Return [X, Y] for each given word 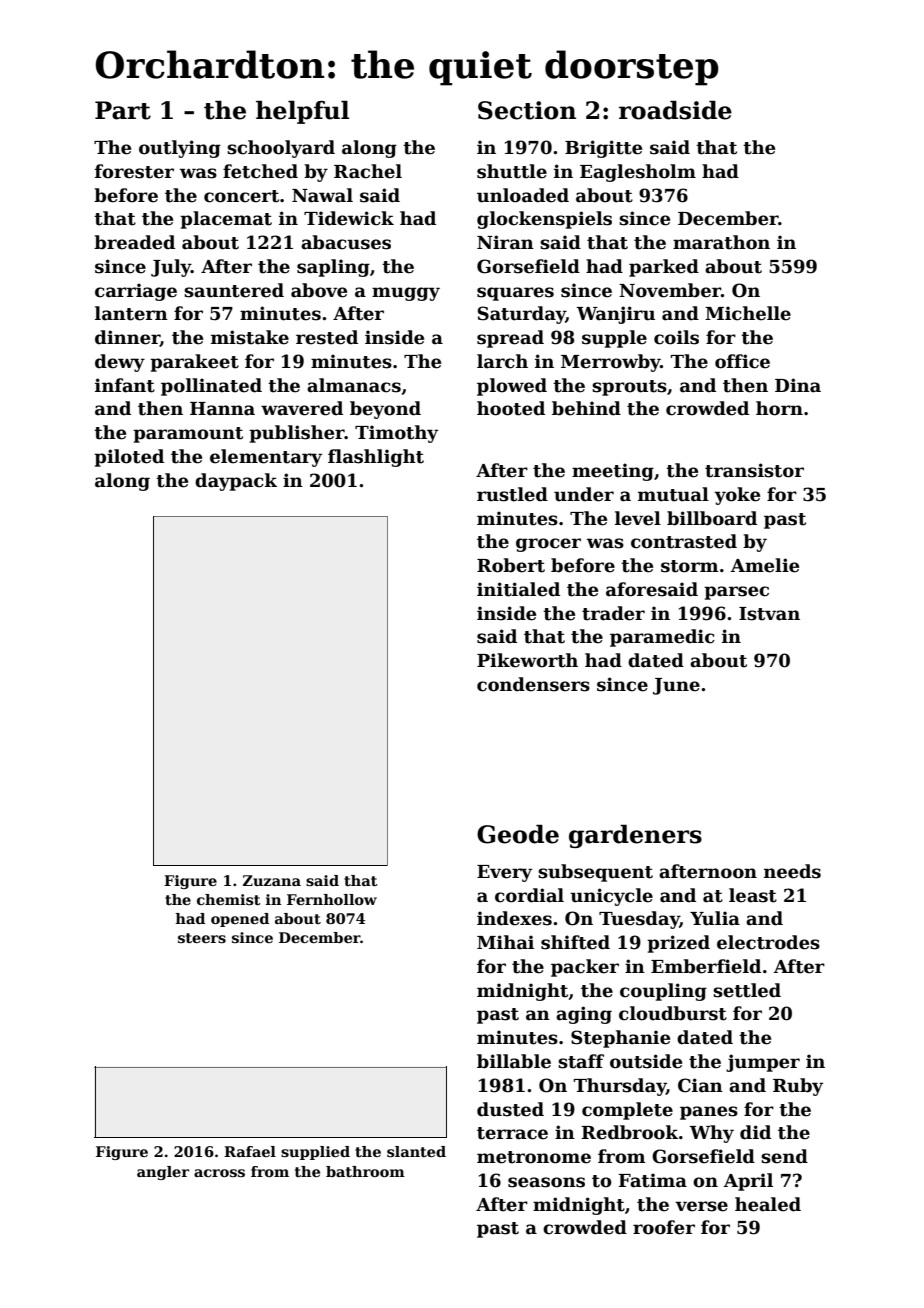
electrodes [768, 942]
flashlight [376, 458]
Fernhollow [332, 899]
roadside [675, 110]
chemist [229, 899]
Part [123, 110]
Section [527, 110]
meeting [613, 472]
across [219, 1173]
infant [125, 385]
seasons [546, 1182]
